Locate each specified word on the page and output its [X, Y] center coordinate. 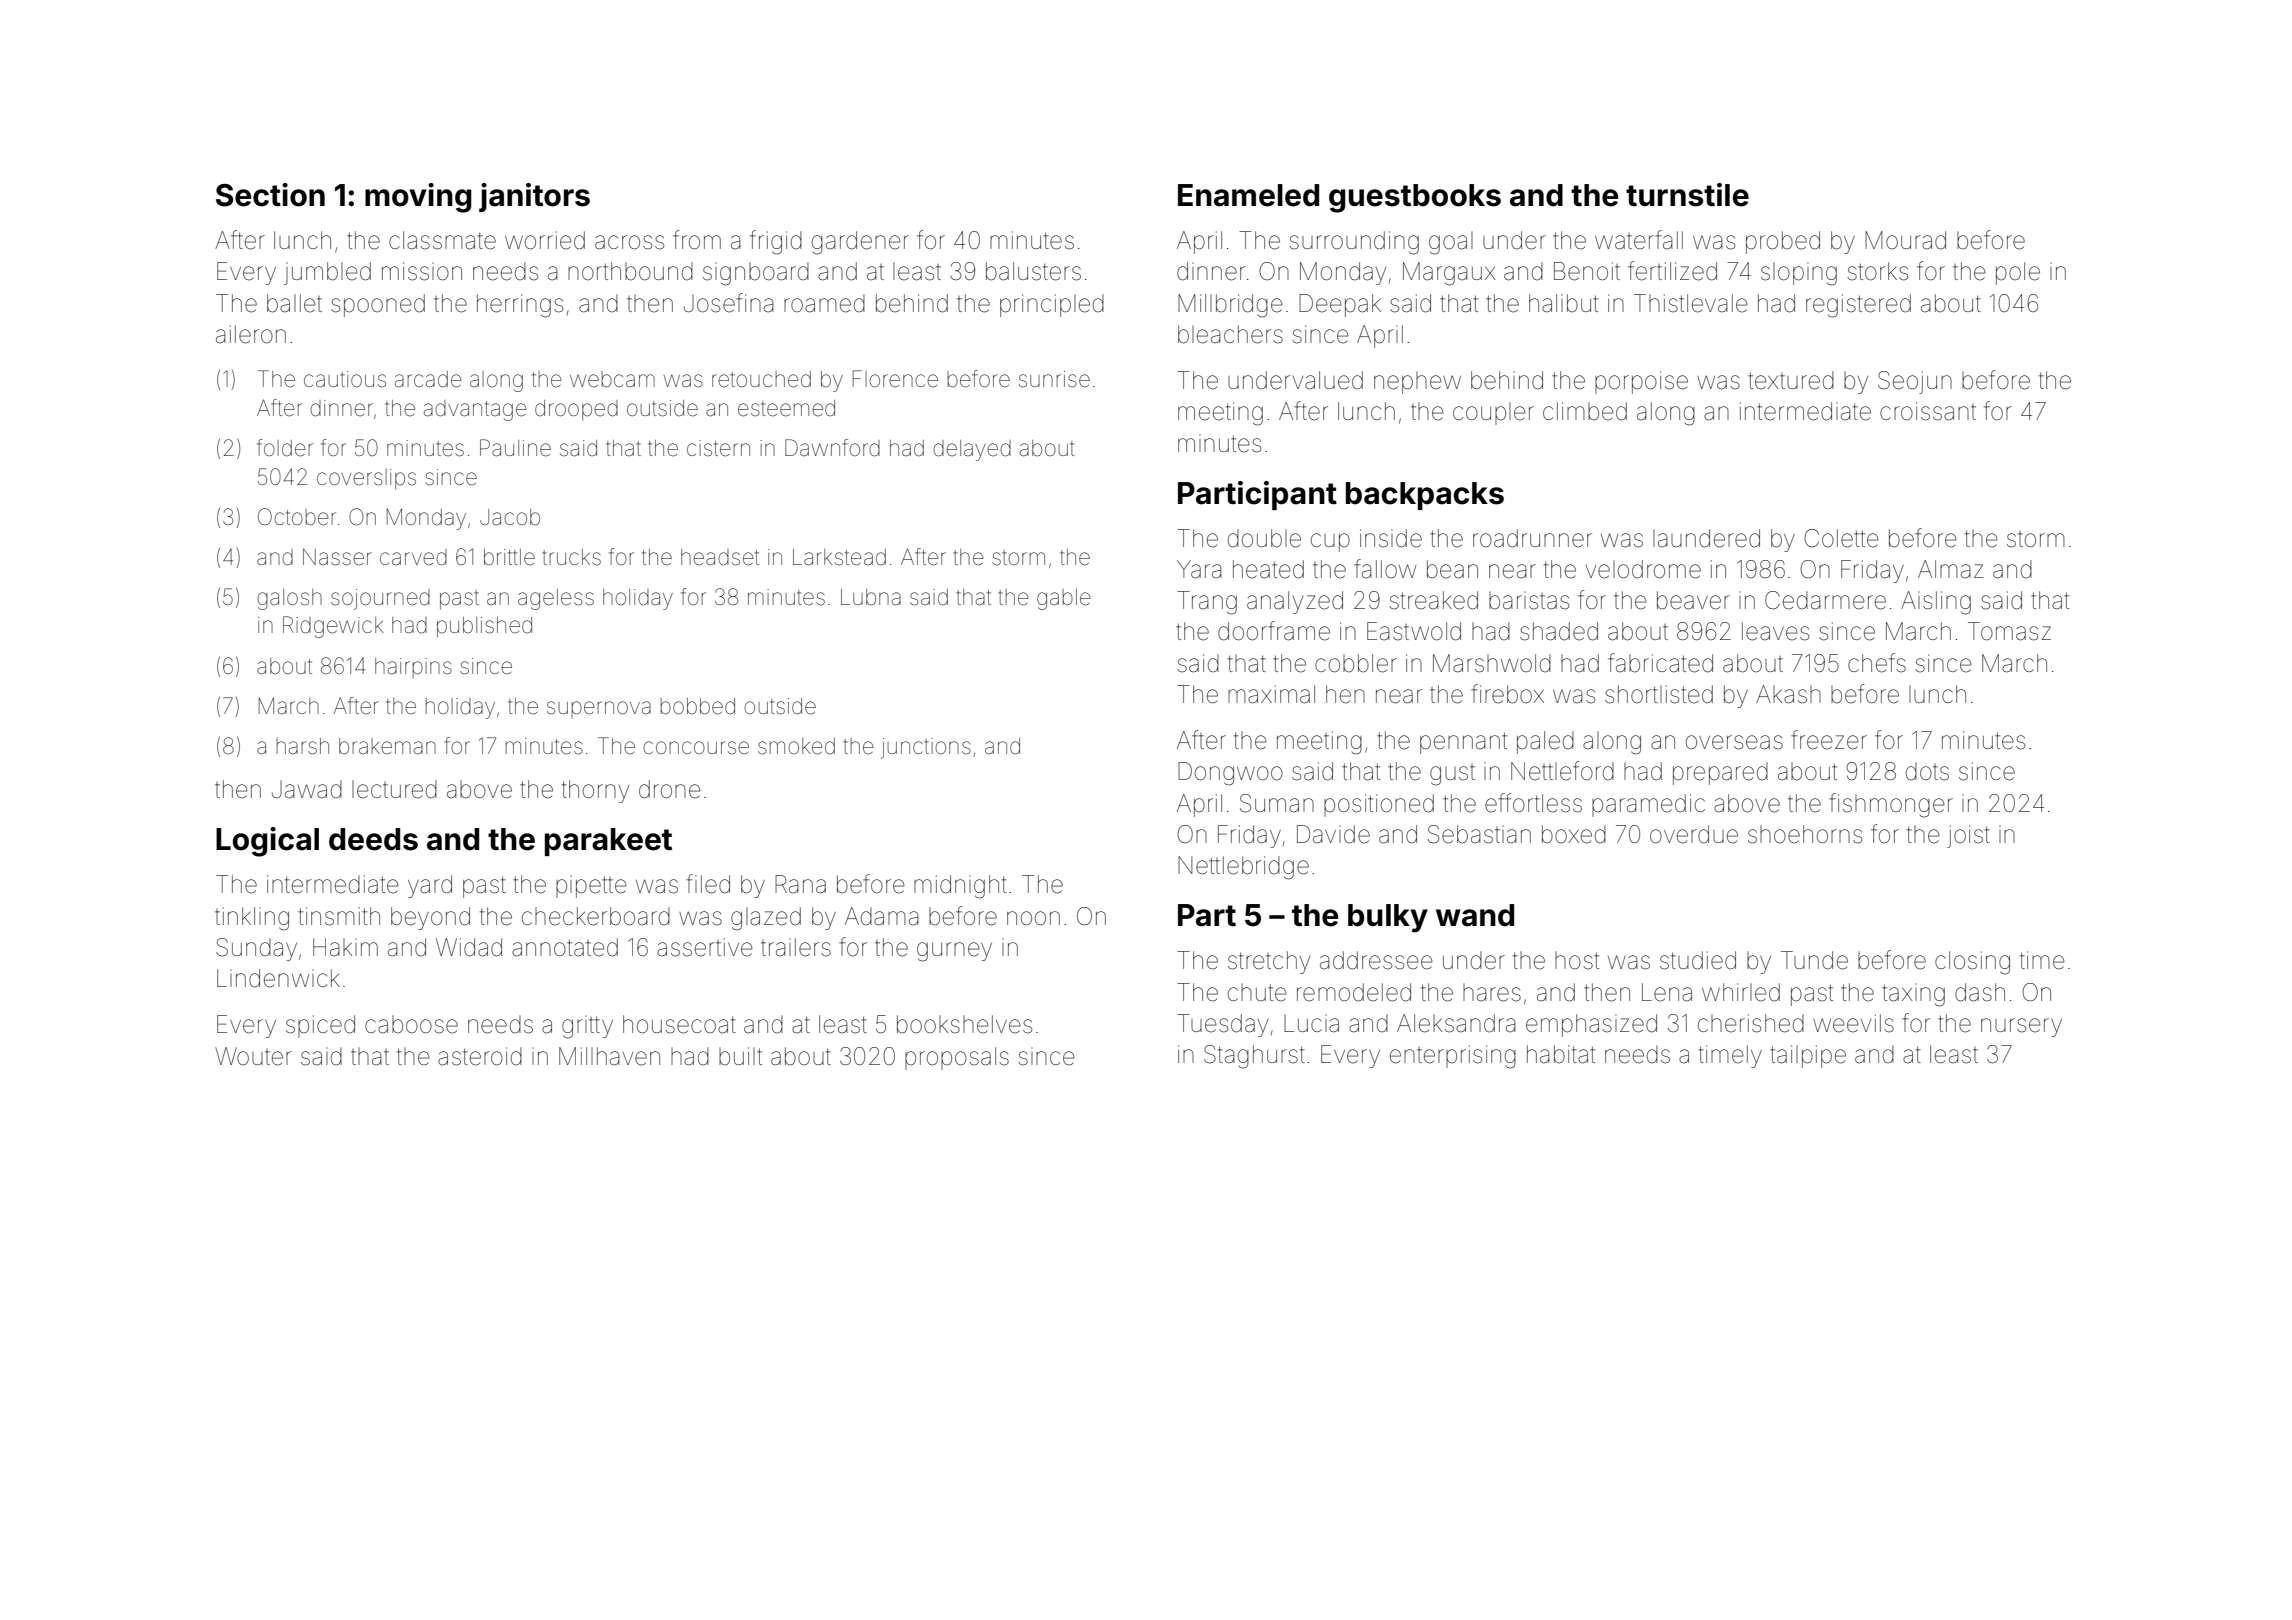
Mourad [1905, 240]
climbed [1585, 411]
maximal [1271, 694]
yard [430, 886]
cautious [345, 379]
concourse [696, 748]
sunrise [1054, 379]
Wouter [253, 1056]
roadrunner [1532, 538]
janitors [534, 197]
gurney [954, 952]
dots [1927, 771]
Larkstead [839, 557]
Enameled [1248, 195]
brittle [509, 557]
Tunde [1814, 960]
